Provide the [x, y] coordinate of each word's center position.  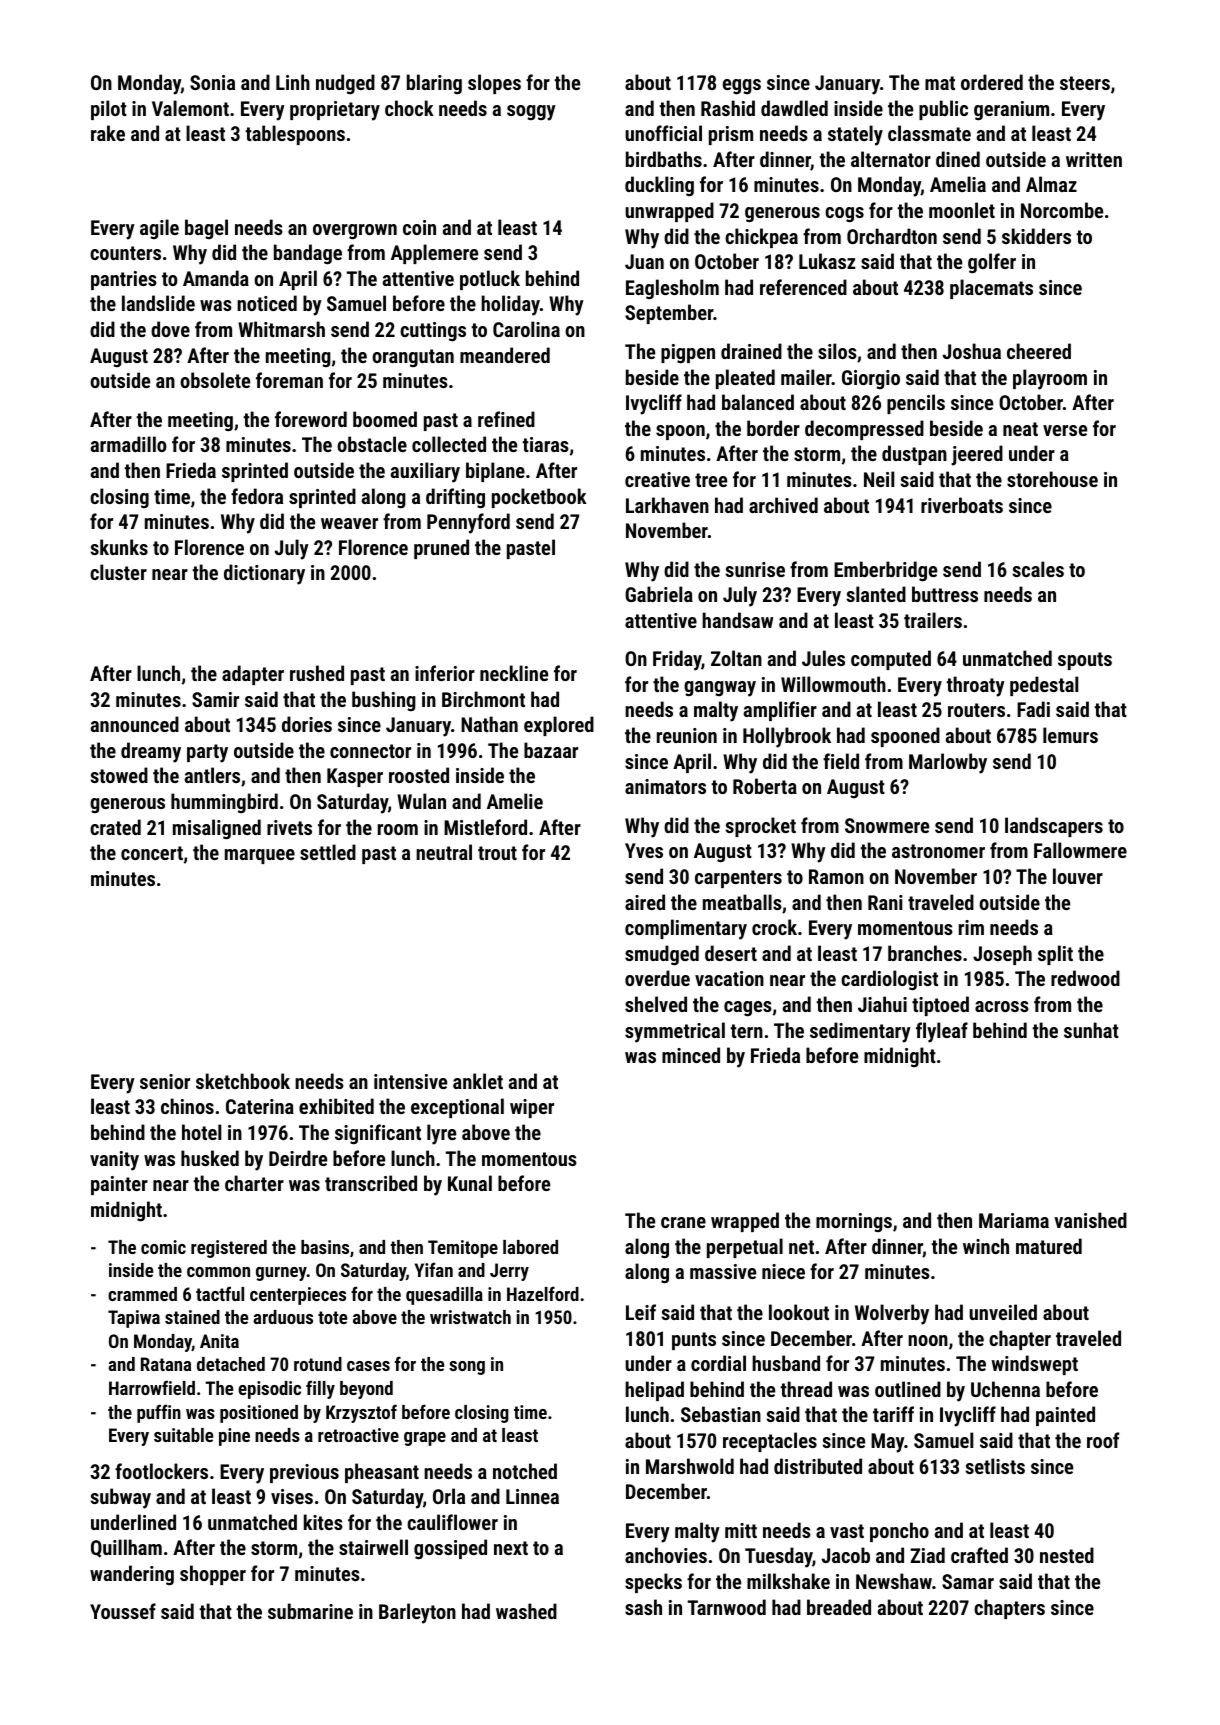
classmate [929, 133]
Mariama [1014, 1220]
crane [683, 1222]
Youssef [123, 1611]
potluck [490, 280]
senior [165, 1081]
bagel [206, 229]
